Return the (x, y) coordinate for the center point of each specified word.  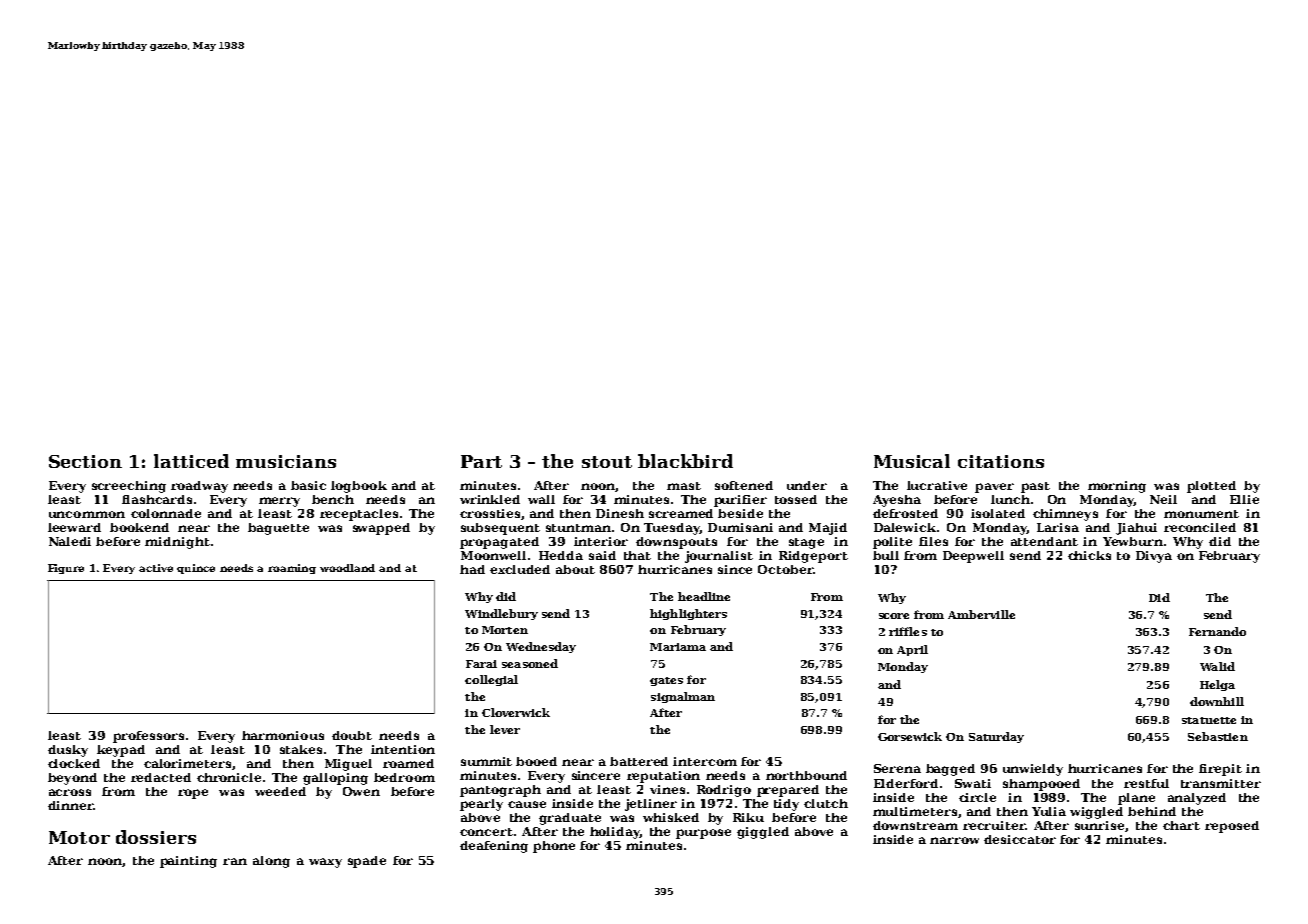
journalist (719, 557)
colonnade (166, 513)
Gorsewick (910, 736)
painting (188, 862)
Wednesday (541, 647)
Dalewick (905, 527)
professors (148, 737)
